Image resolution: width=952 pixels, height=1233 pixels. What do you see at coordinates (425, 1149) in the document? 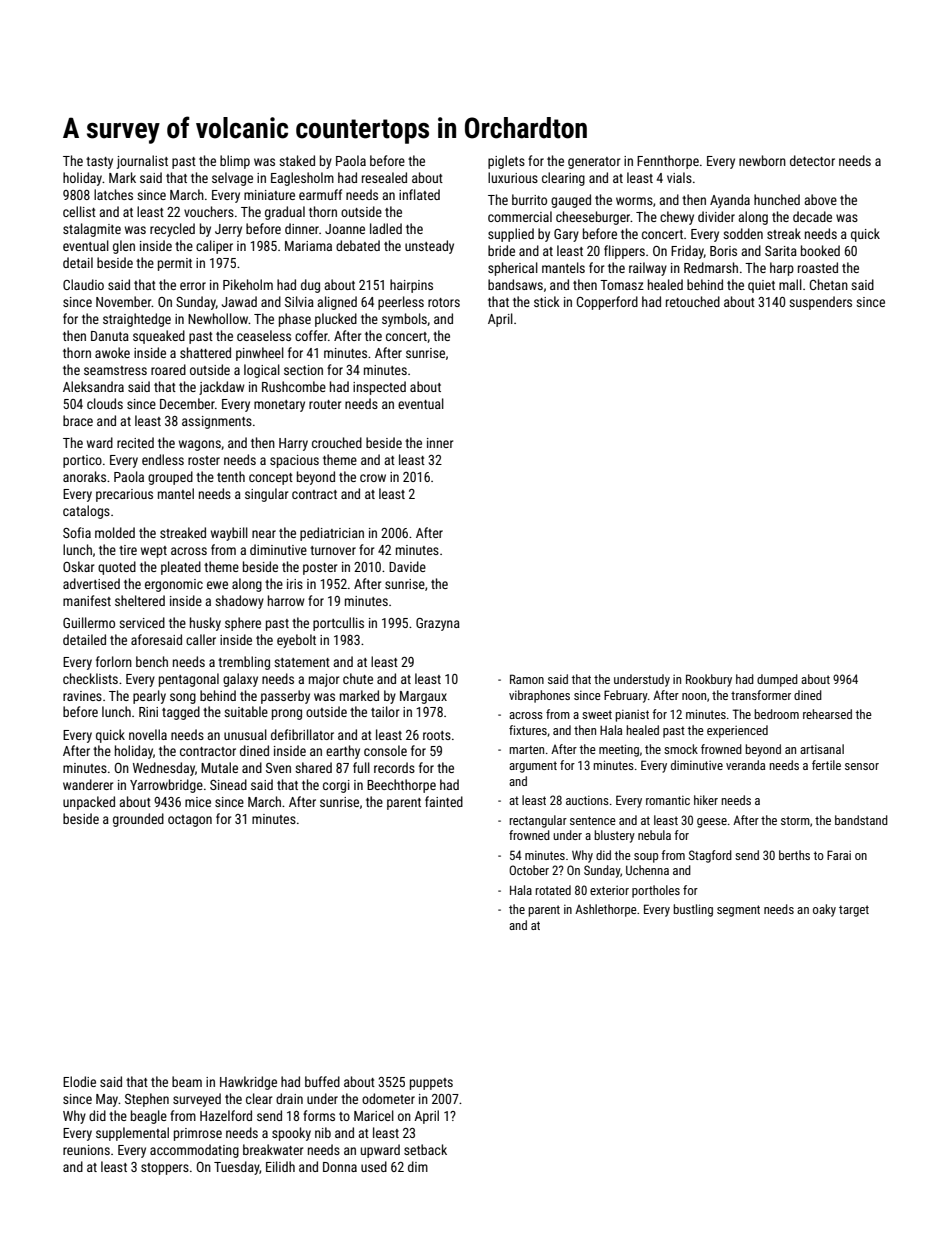
I see `setback` at bounding box center [425, 1149].
